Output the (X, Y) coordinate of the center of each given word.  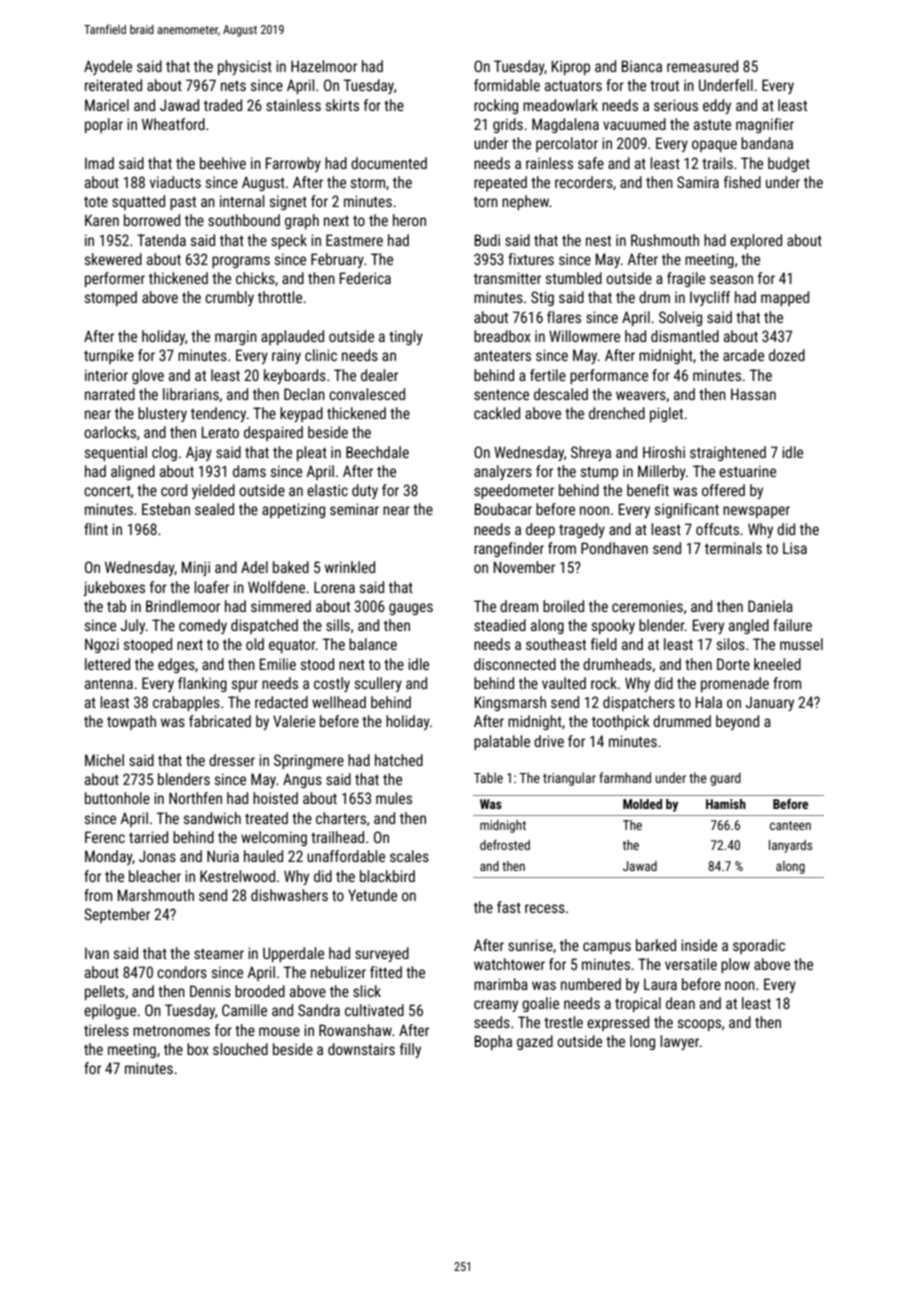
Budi (487, 240)
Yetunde (372, 895)
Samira (698, 182)
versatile (691, 964)
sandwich (212, 818)
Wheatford (173, 124)
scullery (378, 684)
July (133, 626)
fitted (386, 972)
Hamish (726, 804)
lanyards (790, 846)
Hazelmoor (324, 66)
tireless (106, 1030)
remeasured (702, 66)
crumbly (229, 298)
